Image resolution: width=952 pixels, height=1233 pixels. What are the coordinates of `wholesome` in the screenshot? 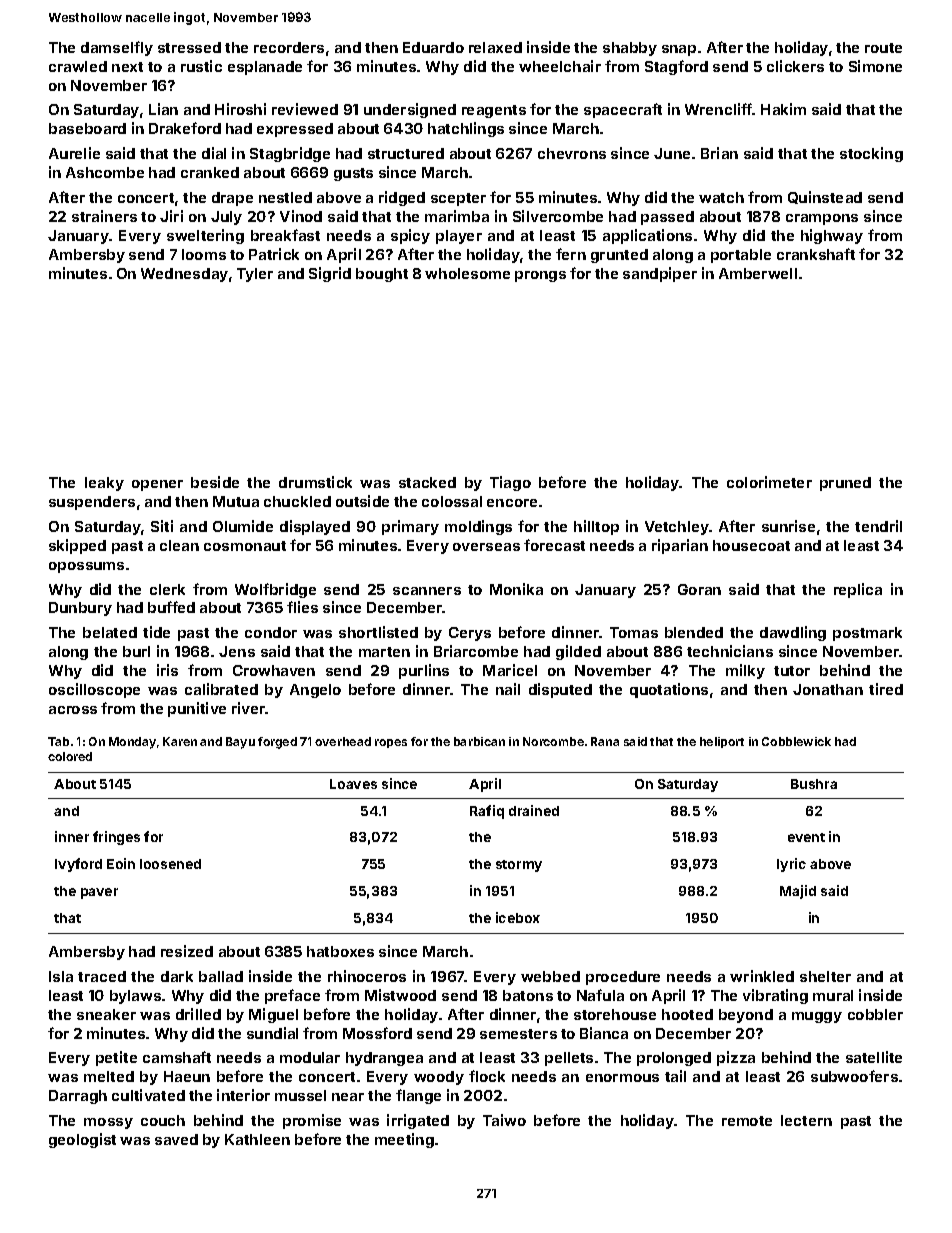 It's located at (467, 273).
